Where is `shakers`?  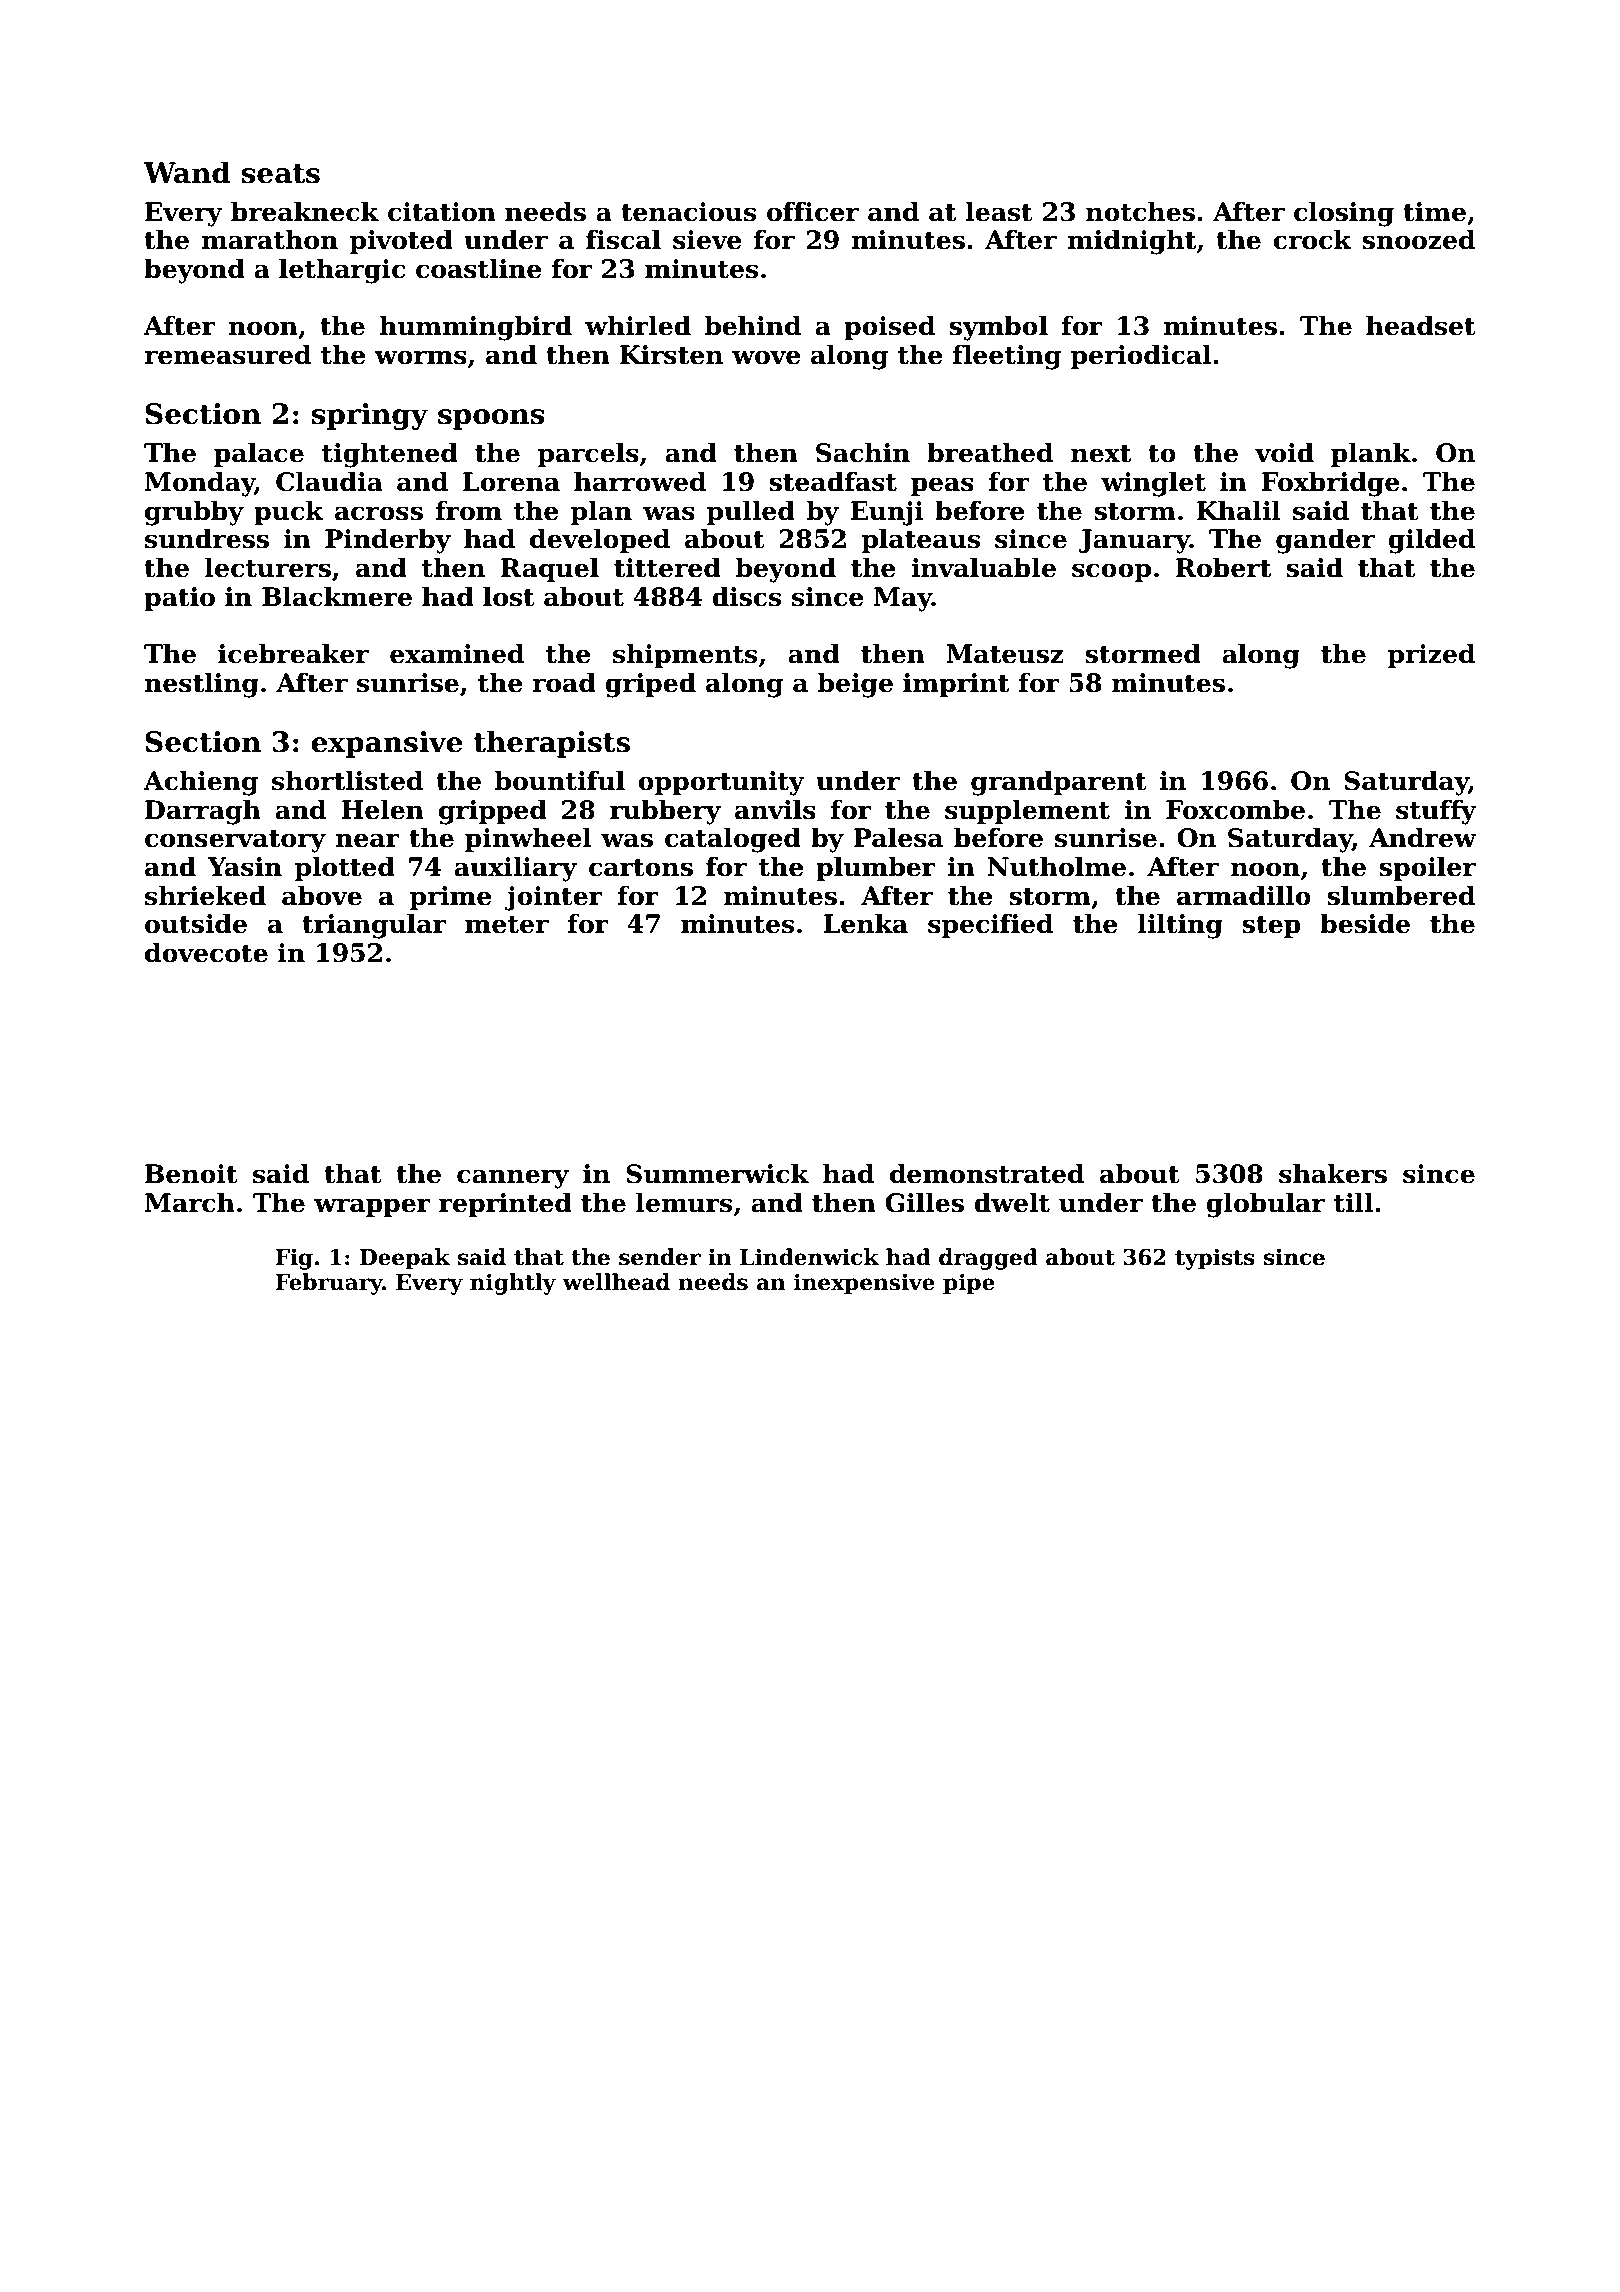
shakers is located at coordinates (1333, 1173).
